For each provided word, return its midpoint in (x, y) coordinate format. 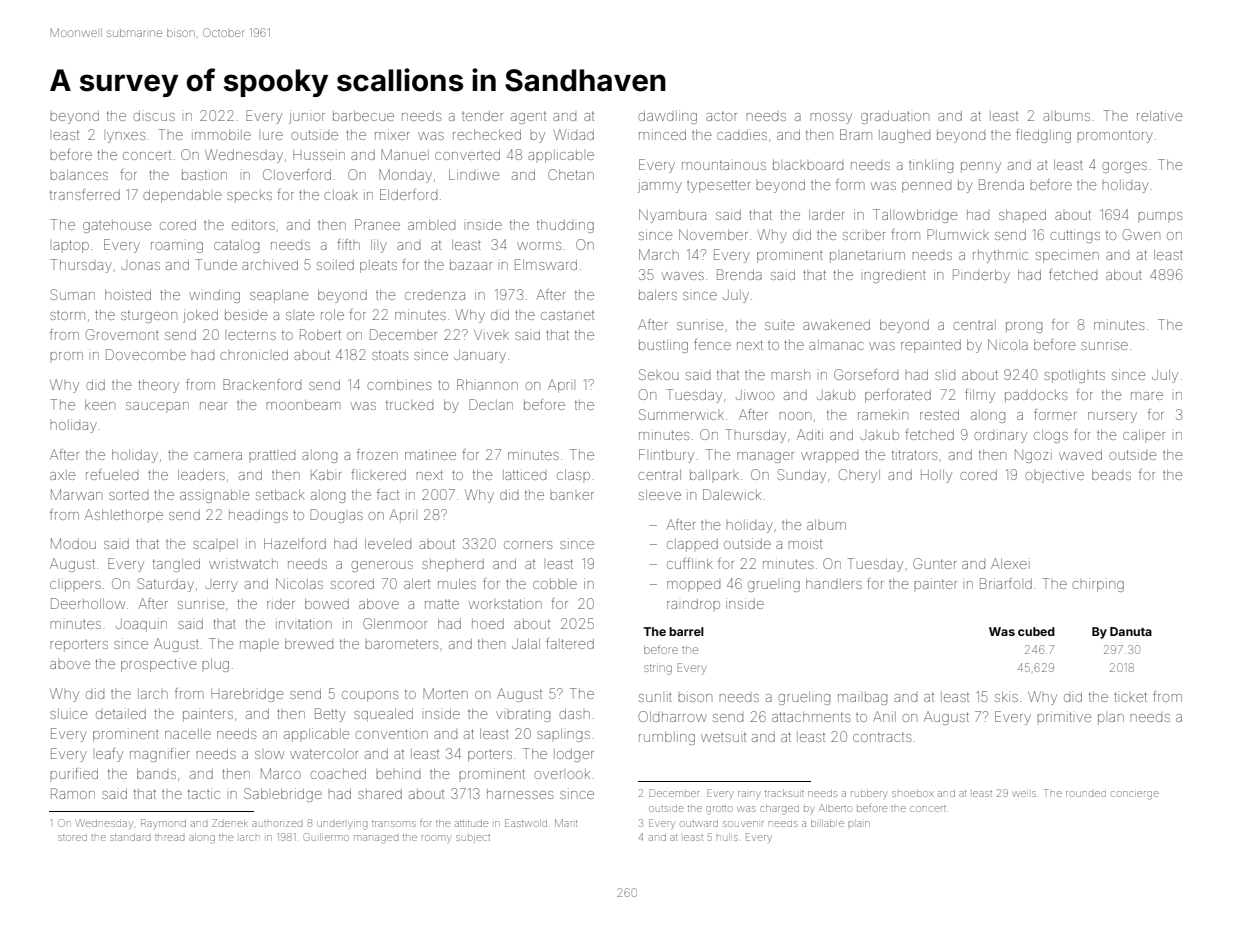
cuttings (1075, 236)
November (713, 234)
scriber (864, 234)
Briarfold (1006, 583)
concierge (1135, 795)
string (658, 669)
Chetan (571, 174)
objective (1054, 476)
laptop (71, 246)
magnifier (159, 755)
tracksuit (784, 793)
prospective (158, 665)
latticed (524, 474)
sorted (128, 495)
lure (273, 136)
